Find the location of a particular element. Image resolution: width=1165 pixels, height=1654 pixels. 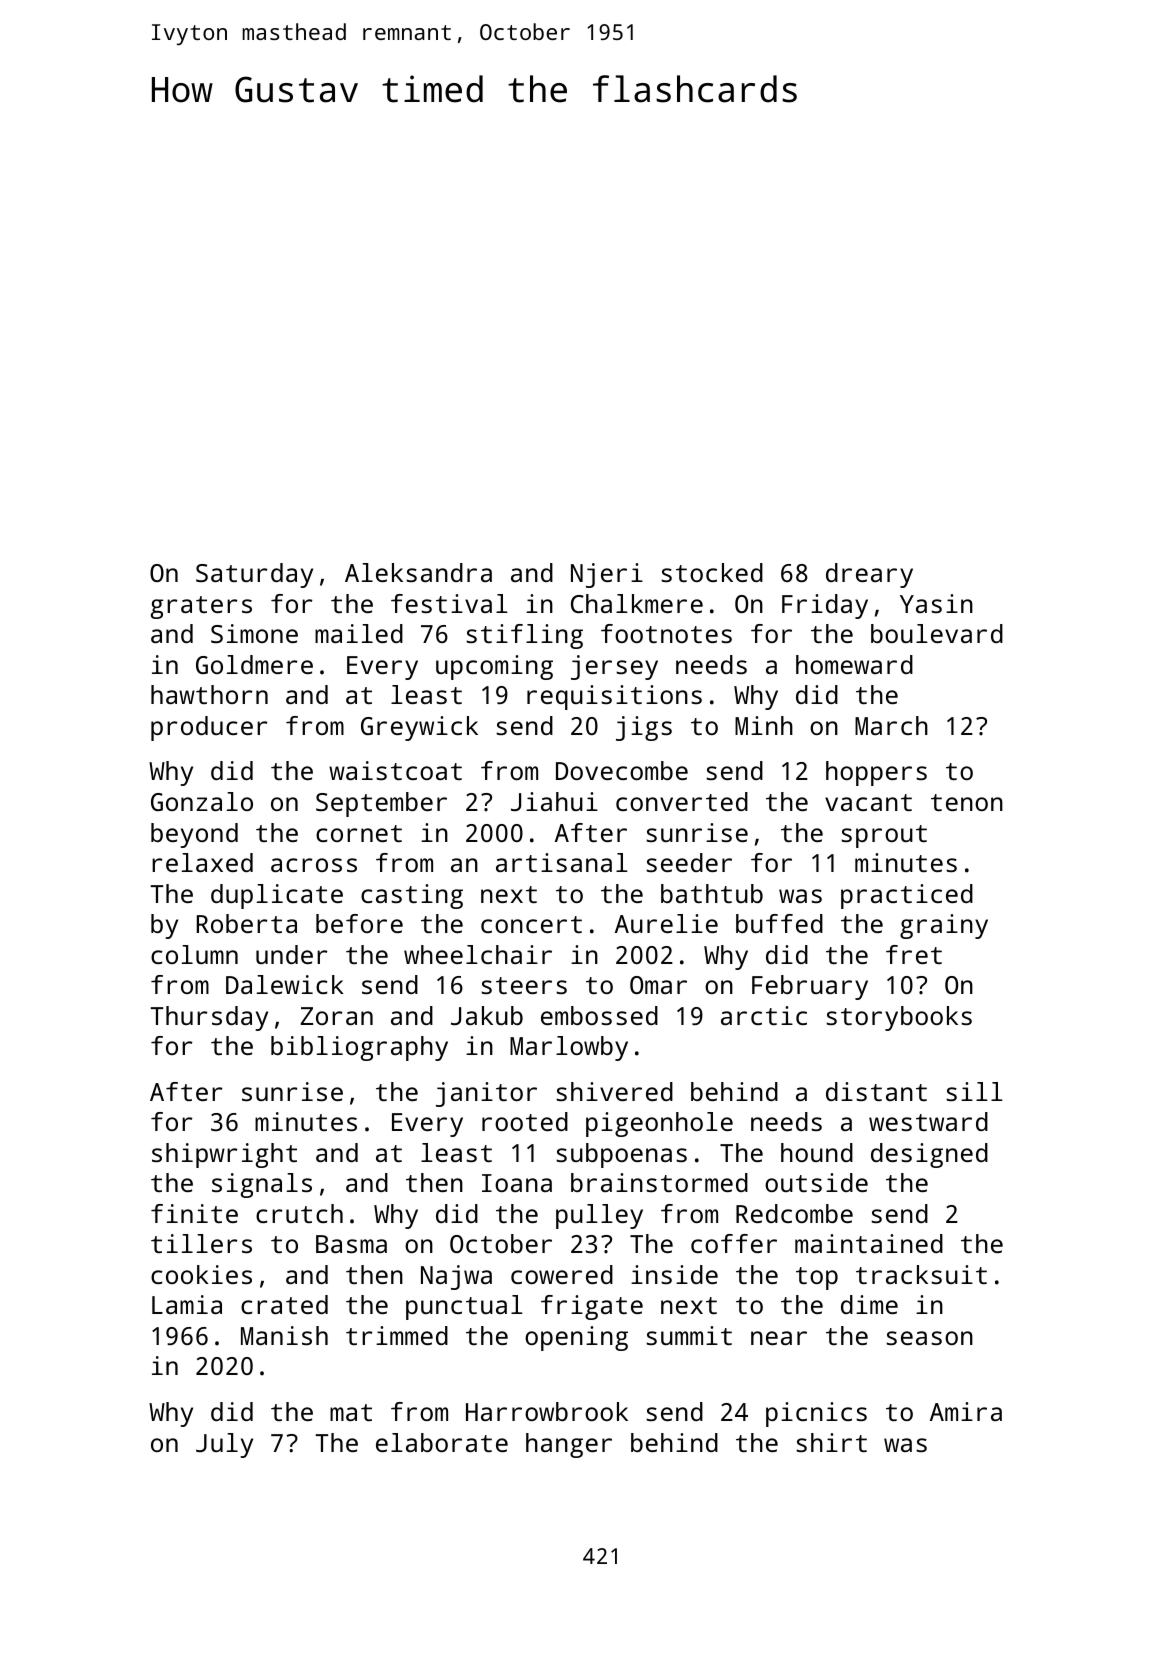

Minh is located at coordinates (764, 725).
